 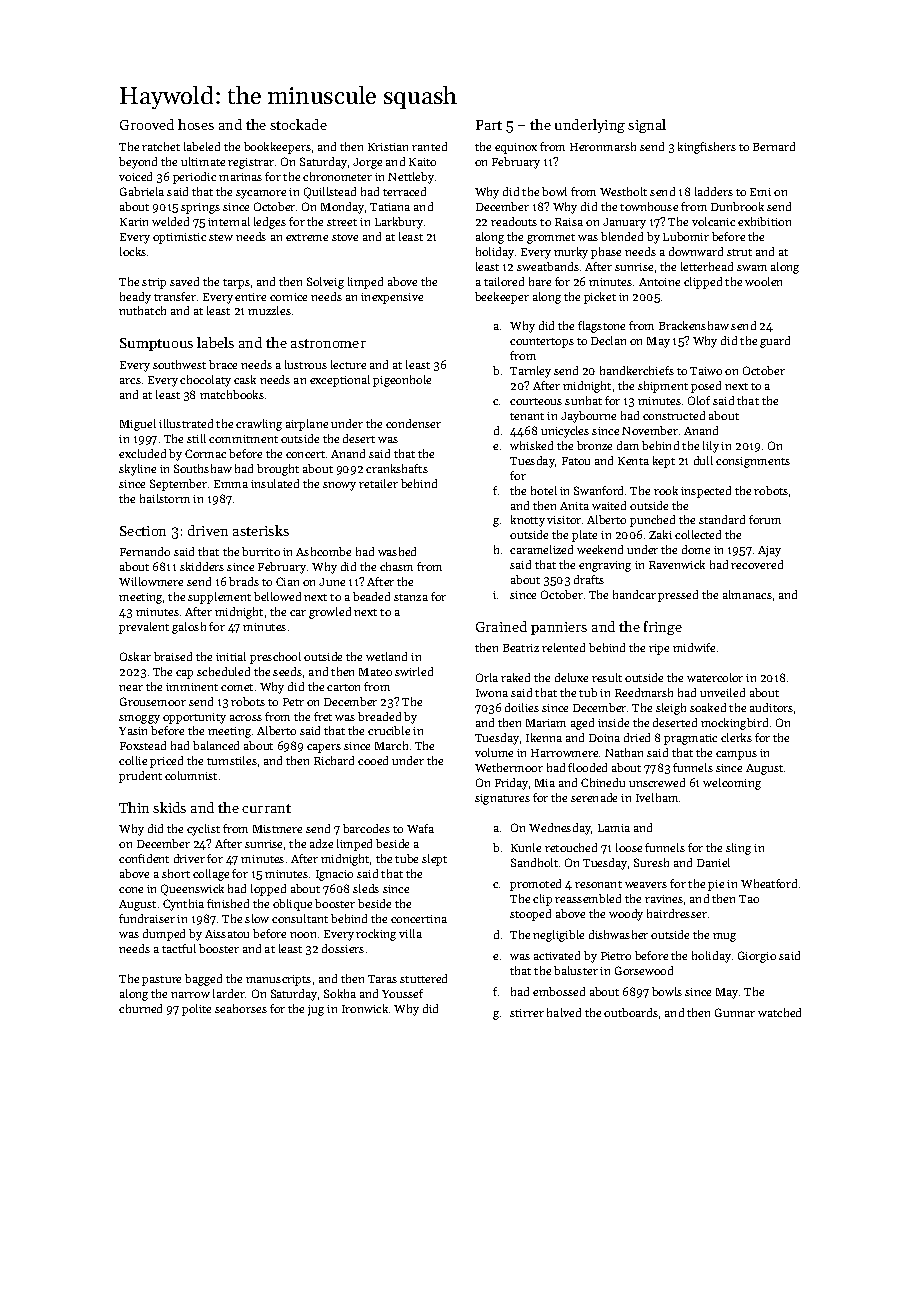 I want to click on Bernard, so click(x=774, y=146).
